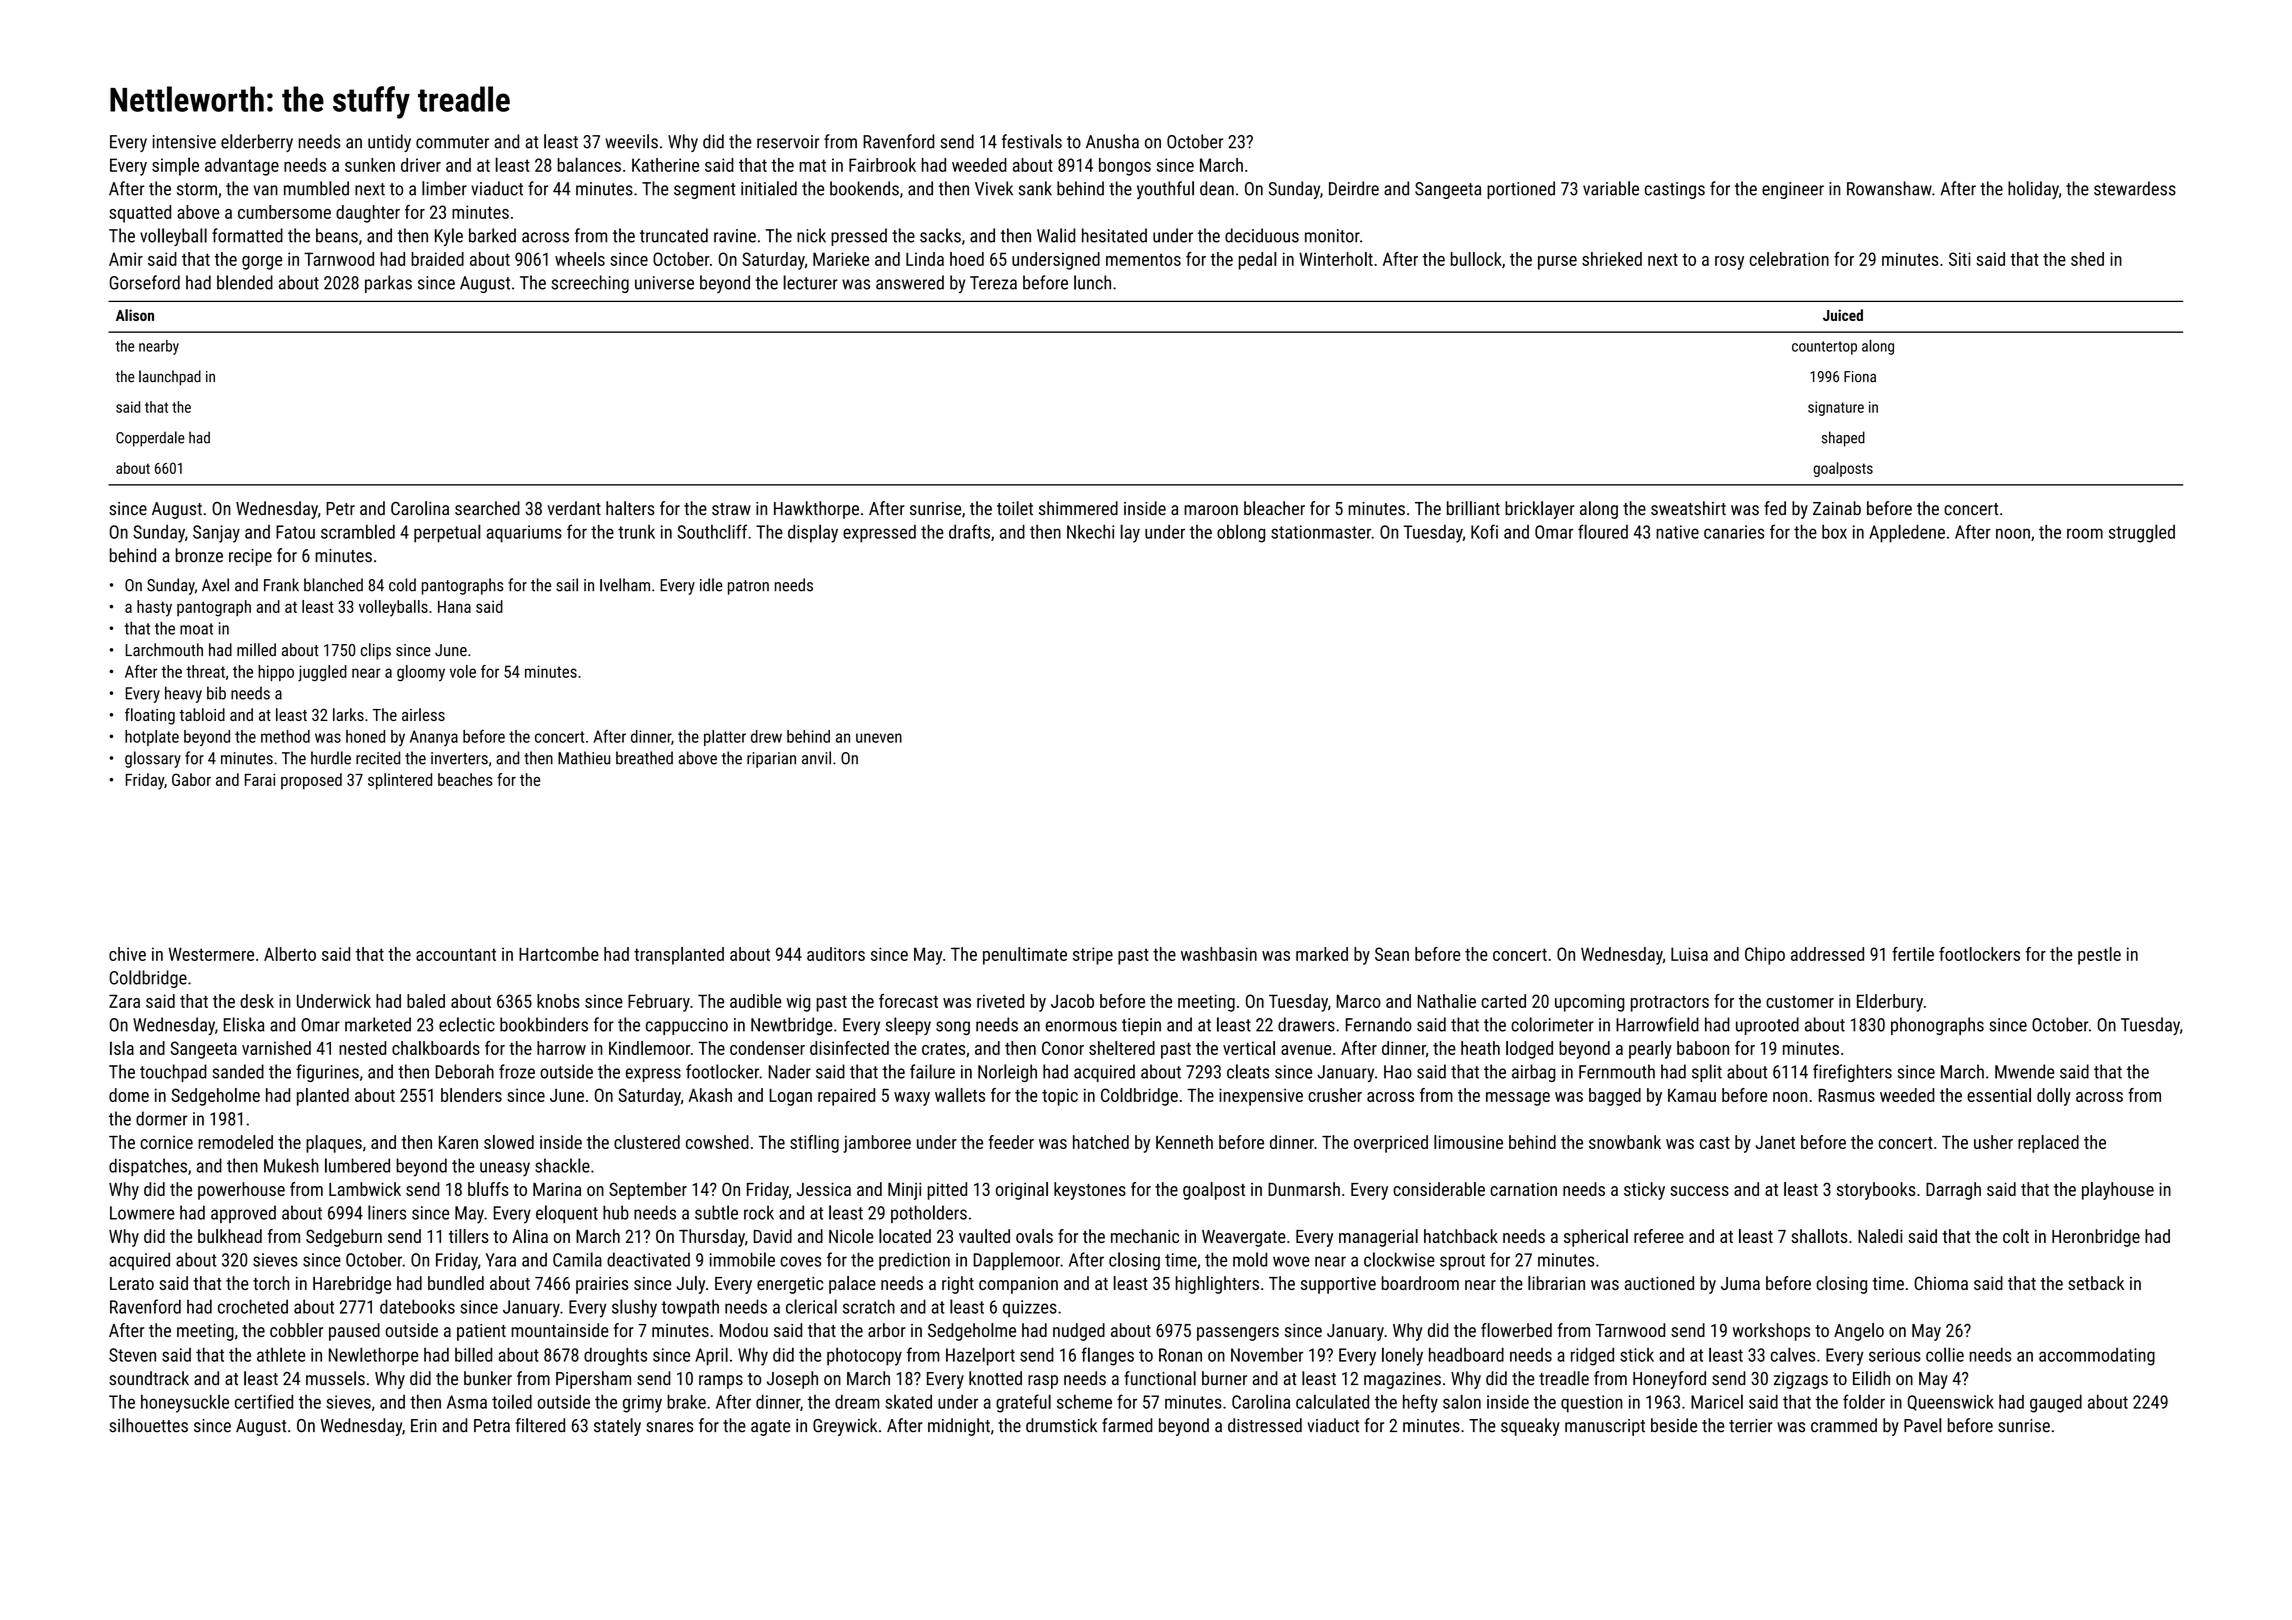 The width and height of the screenshot is (2292, 1620). What do you see at coordinates (1876, 1191) in the screenshot?
I see `storybooks` at bounding box center [1876, 1191].
